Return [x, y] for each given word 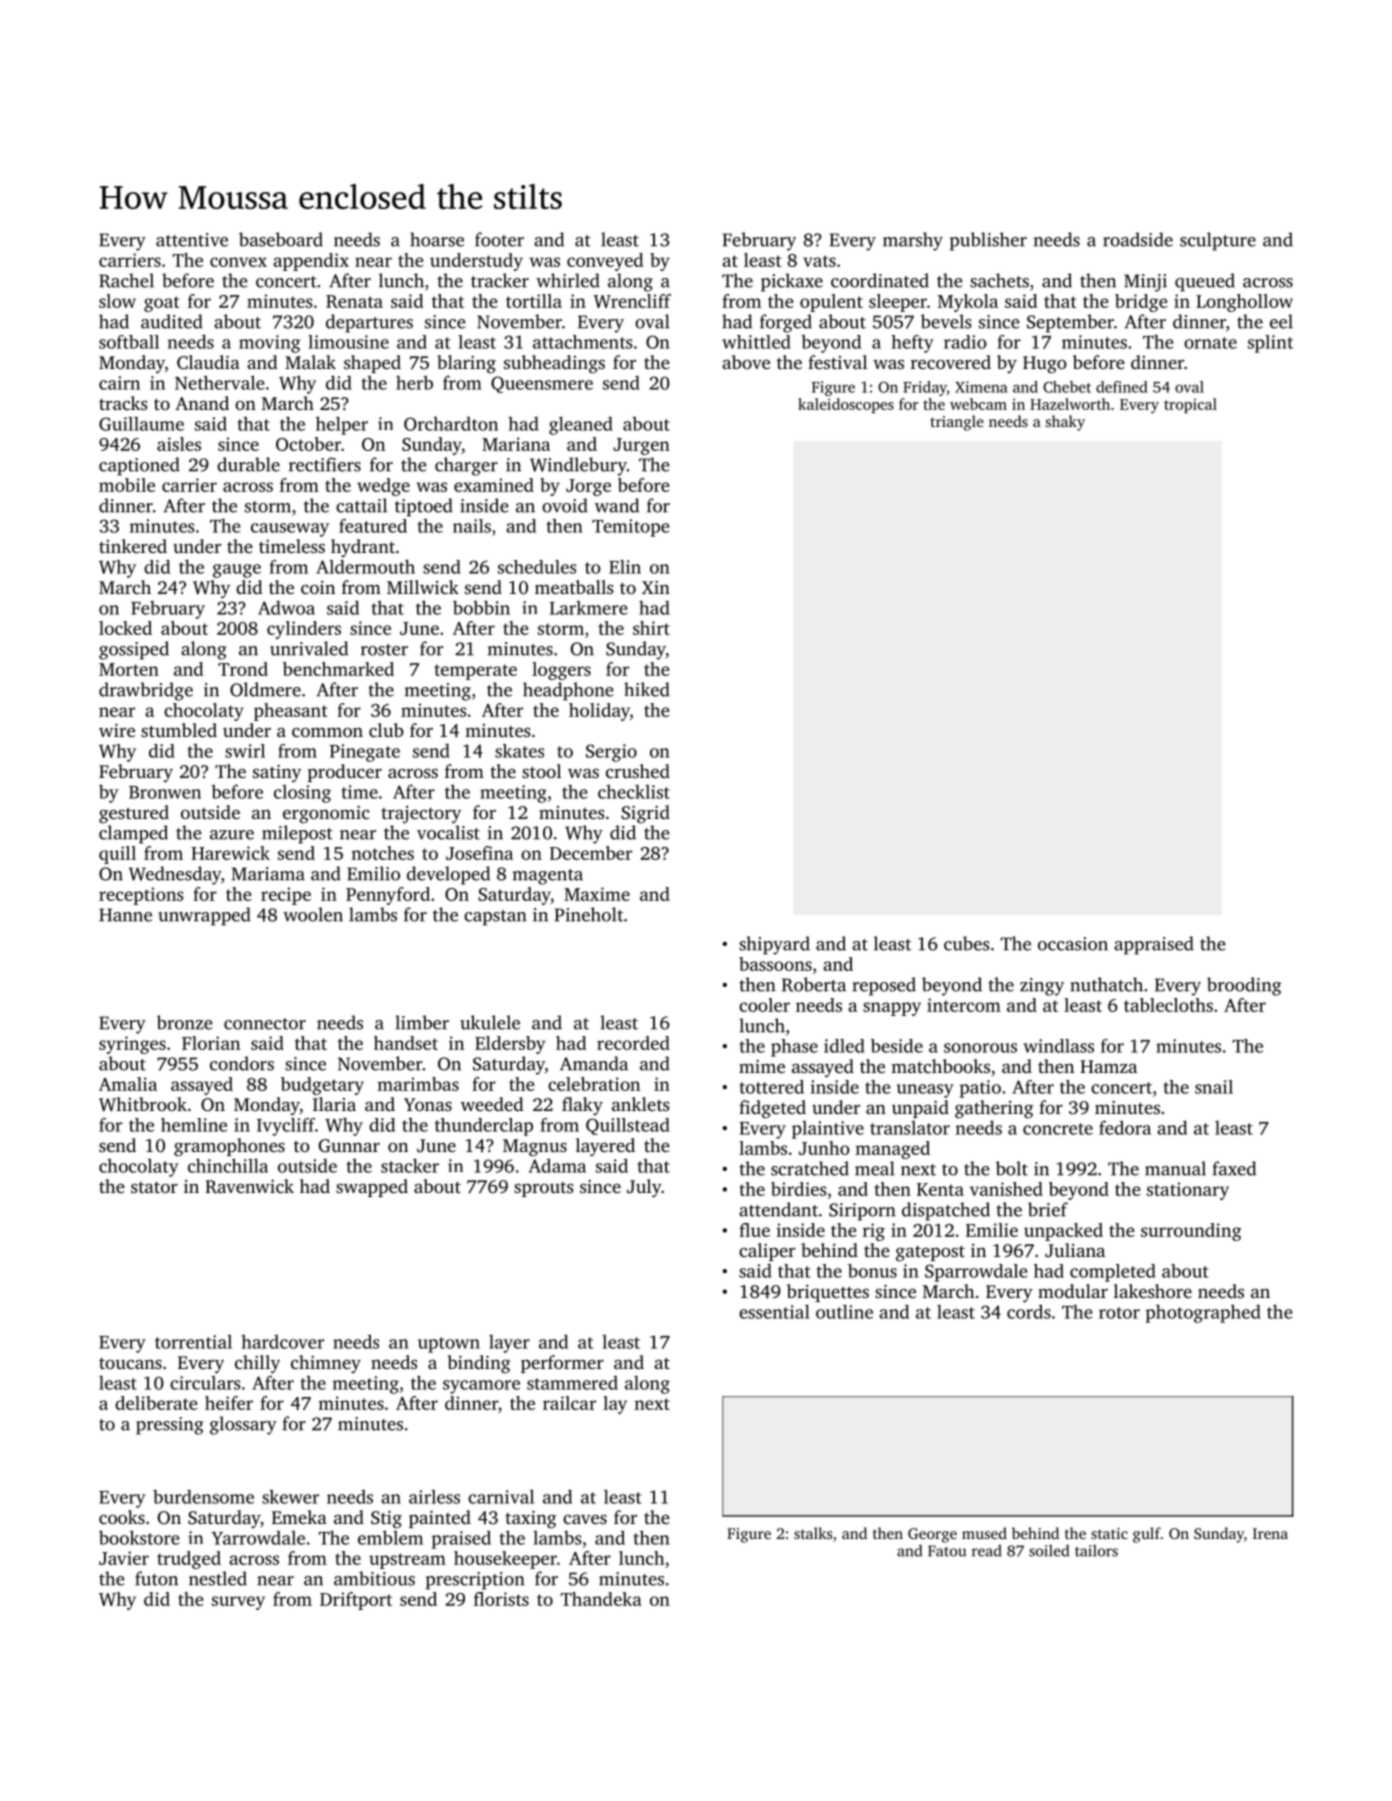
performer [562, 1364]
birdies [798, 1189]
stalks [813, 1533]
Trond [243, 669]
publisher [988, 241]
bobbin [481, 607]
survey [238, 1603]
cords [1029, 1311]
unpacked [1063, 1232]
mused [984, 1533]
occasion [1073, 944]
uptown [449, 1345]
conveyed [605, 262]
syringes [132, 1045]
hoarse [437, 239]
